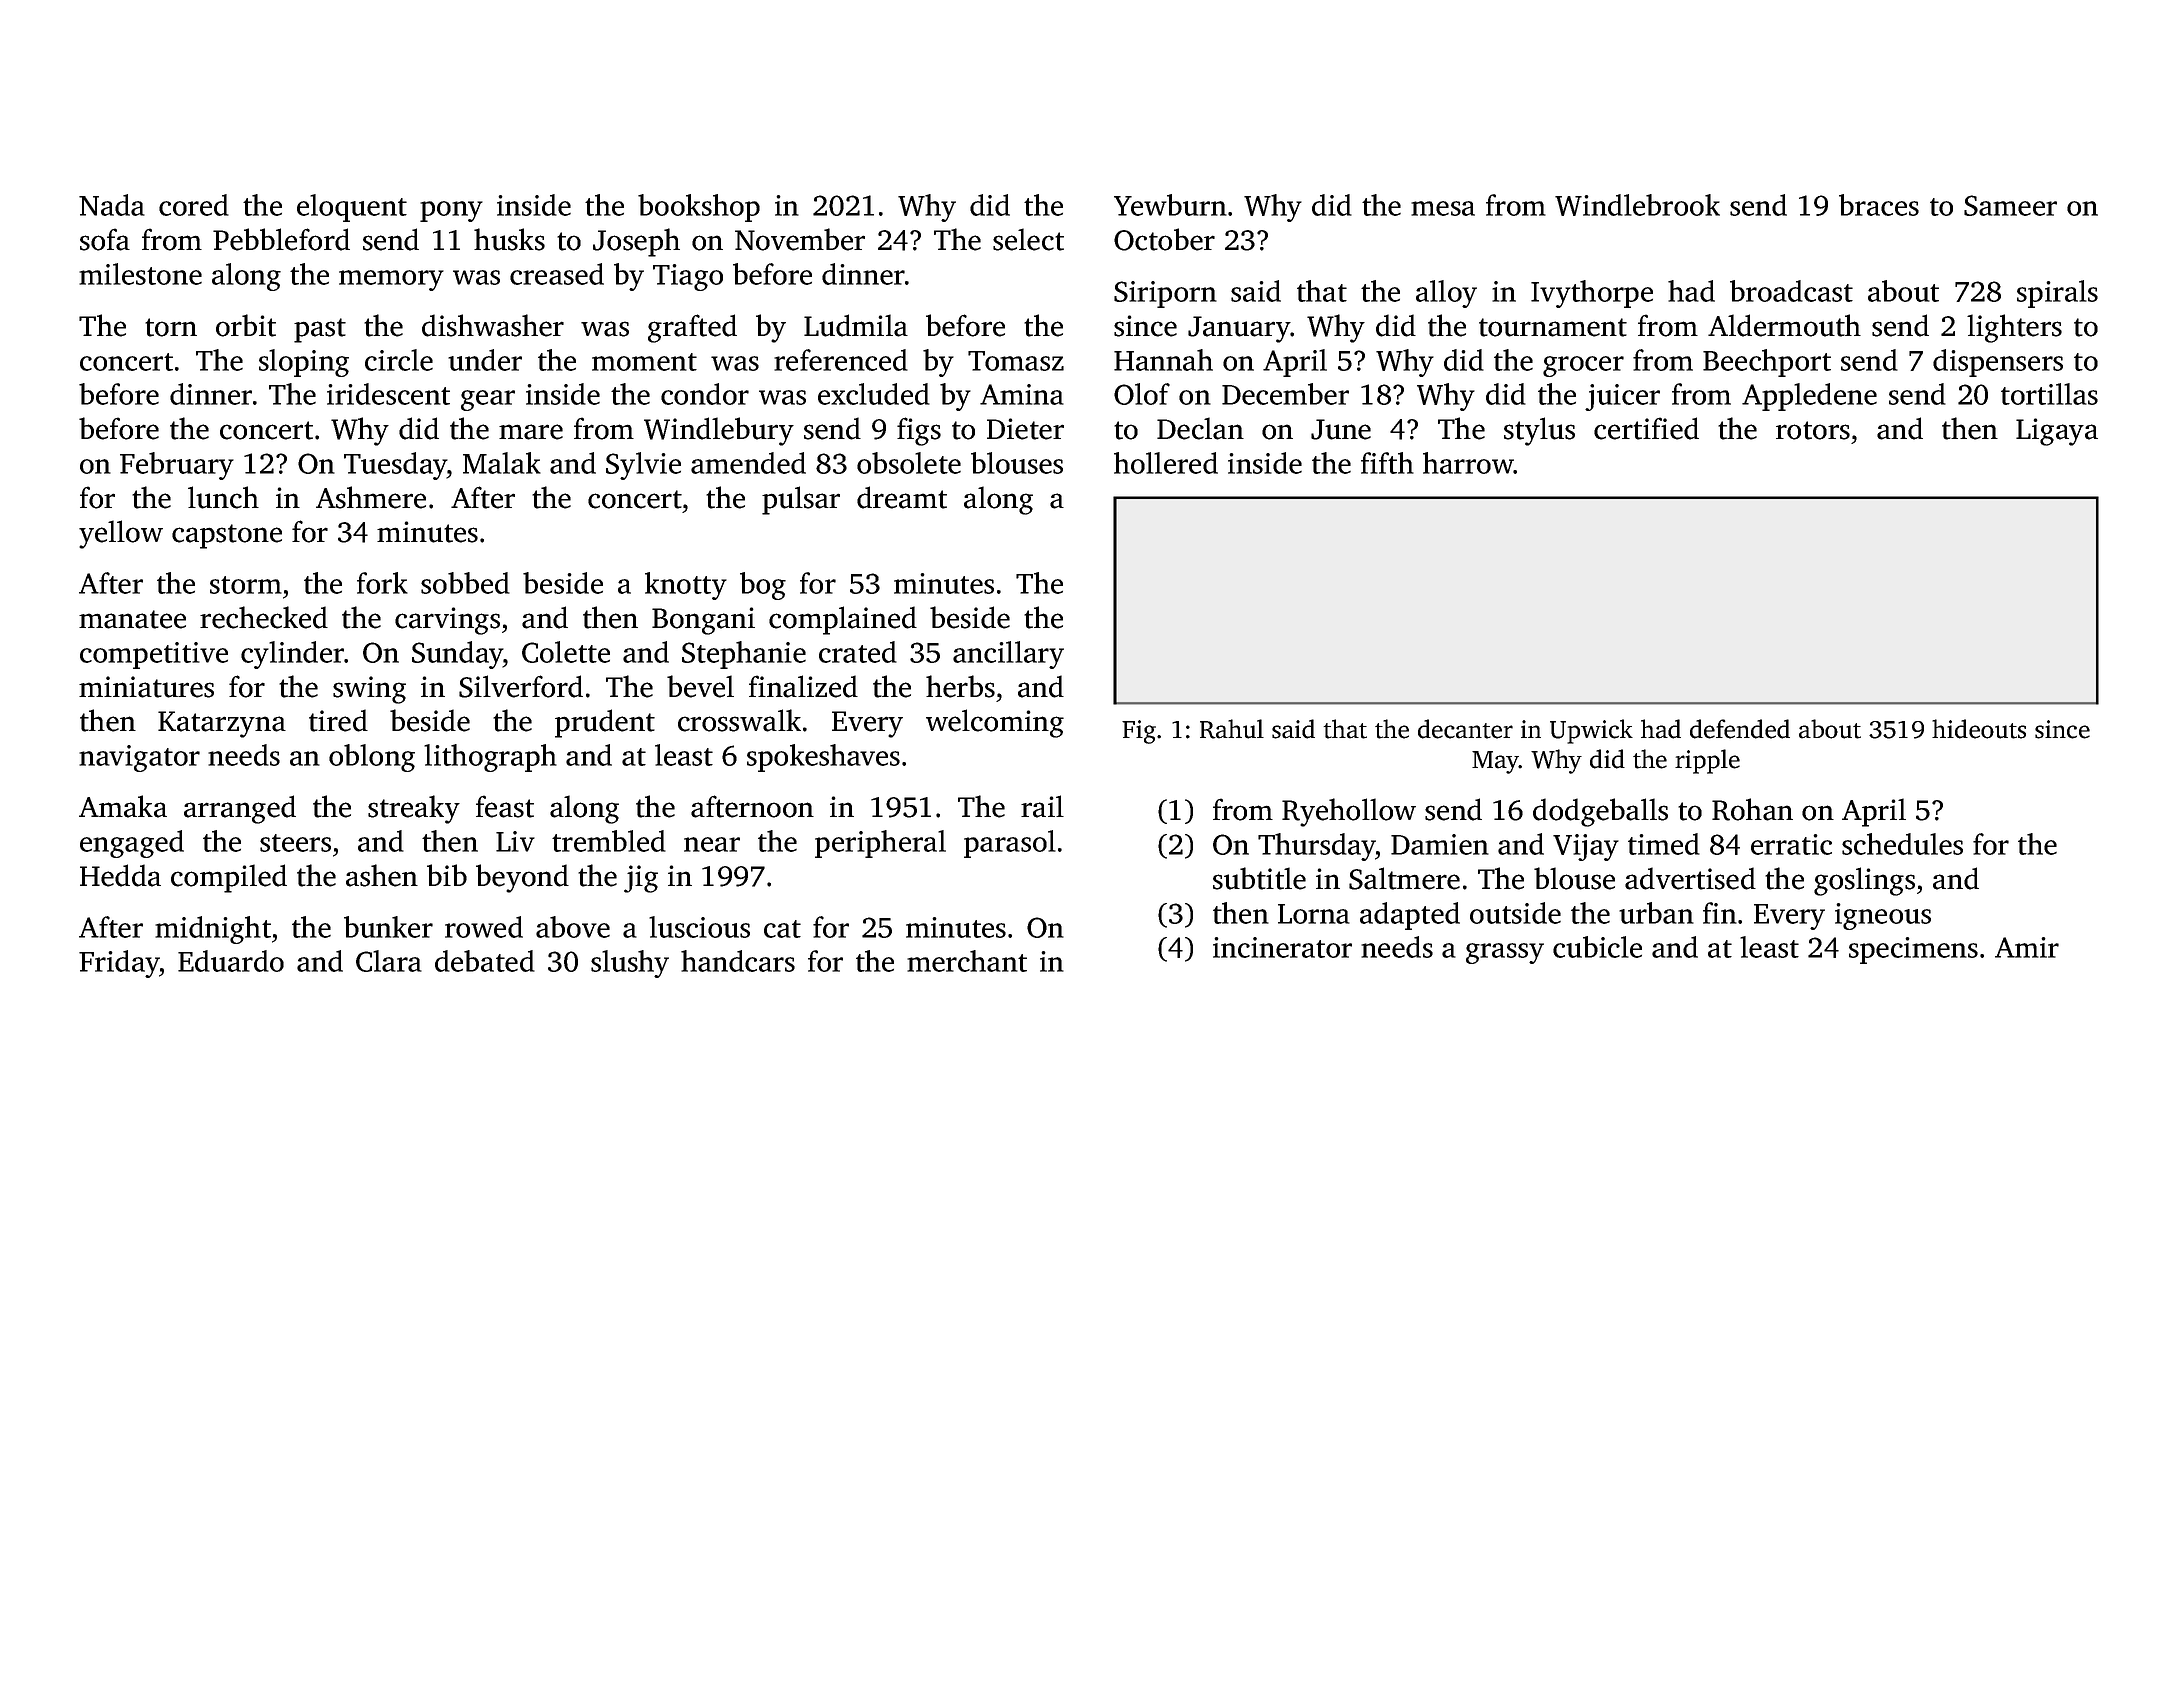  What do you see at coordinates (1813, 430) in the page?
I see `rotors` at bounding box center [1813, 430].
